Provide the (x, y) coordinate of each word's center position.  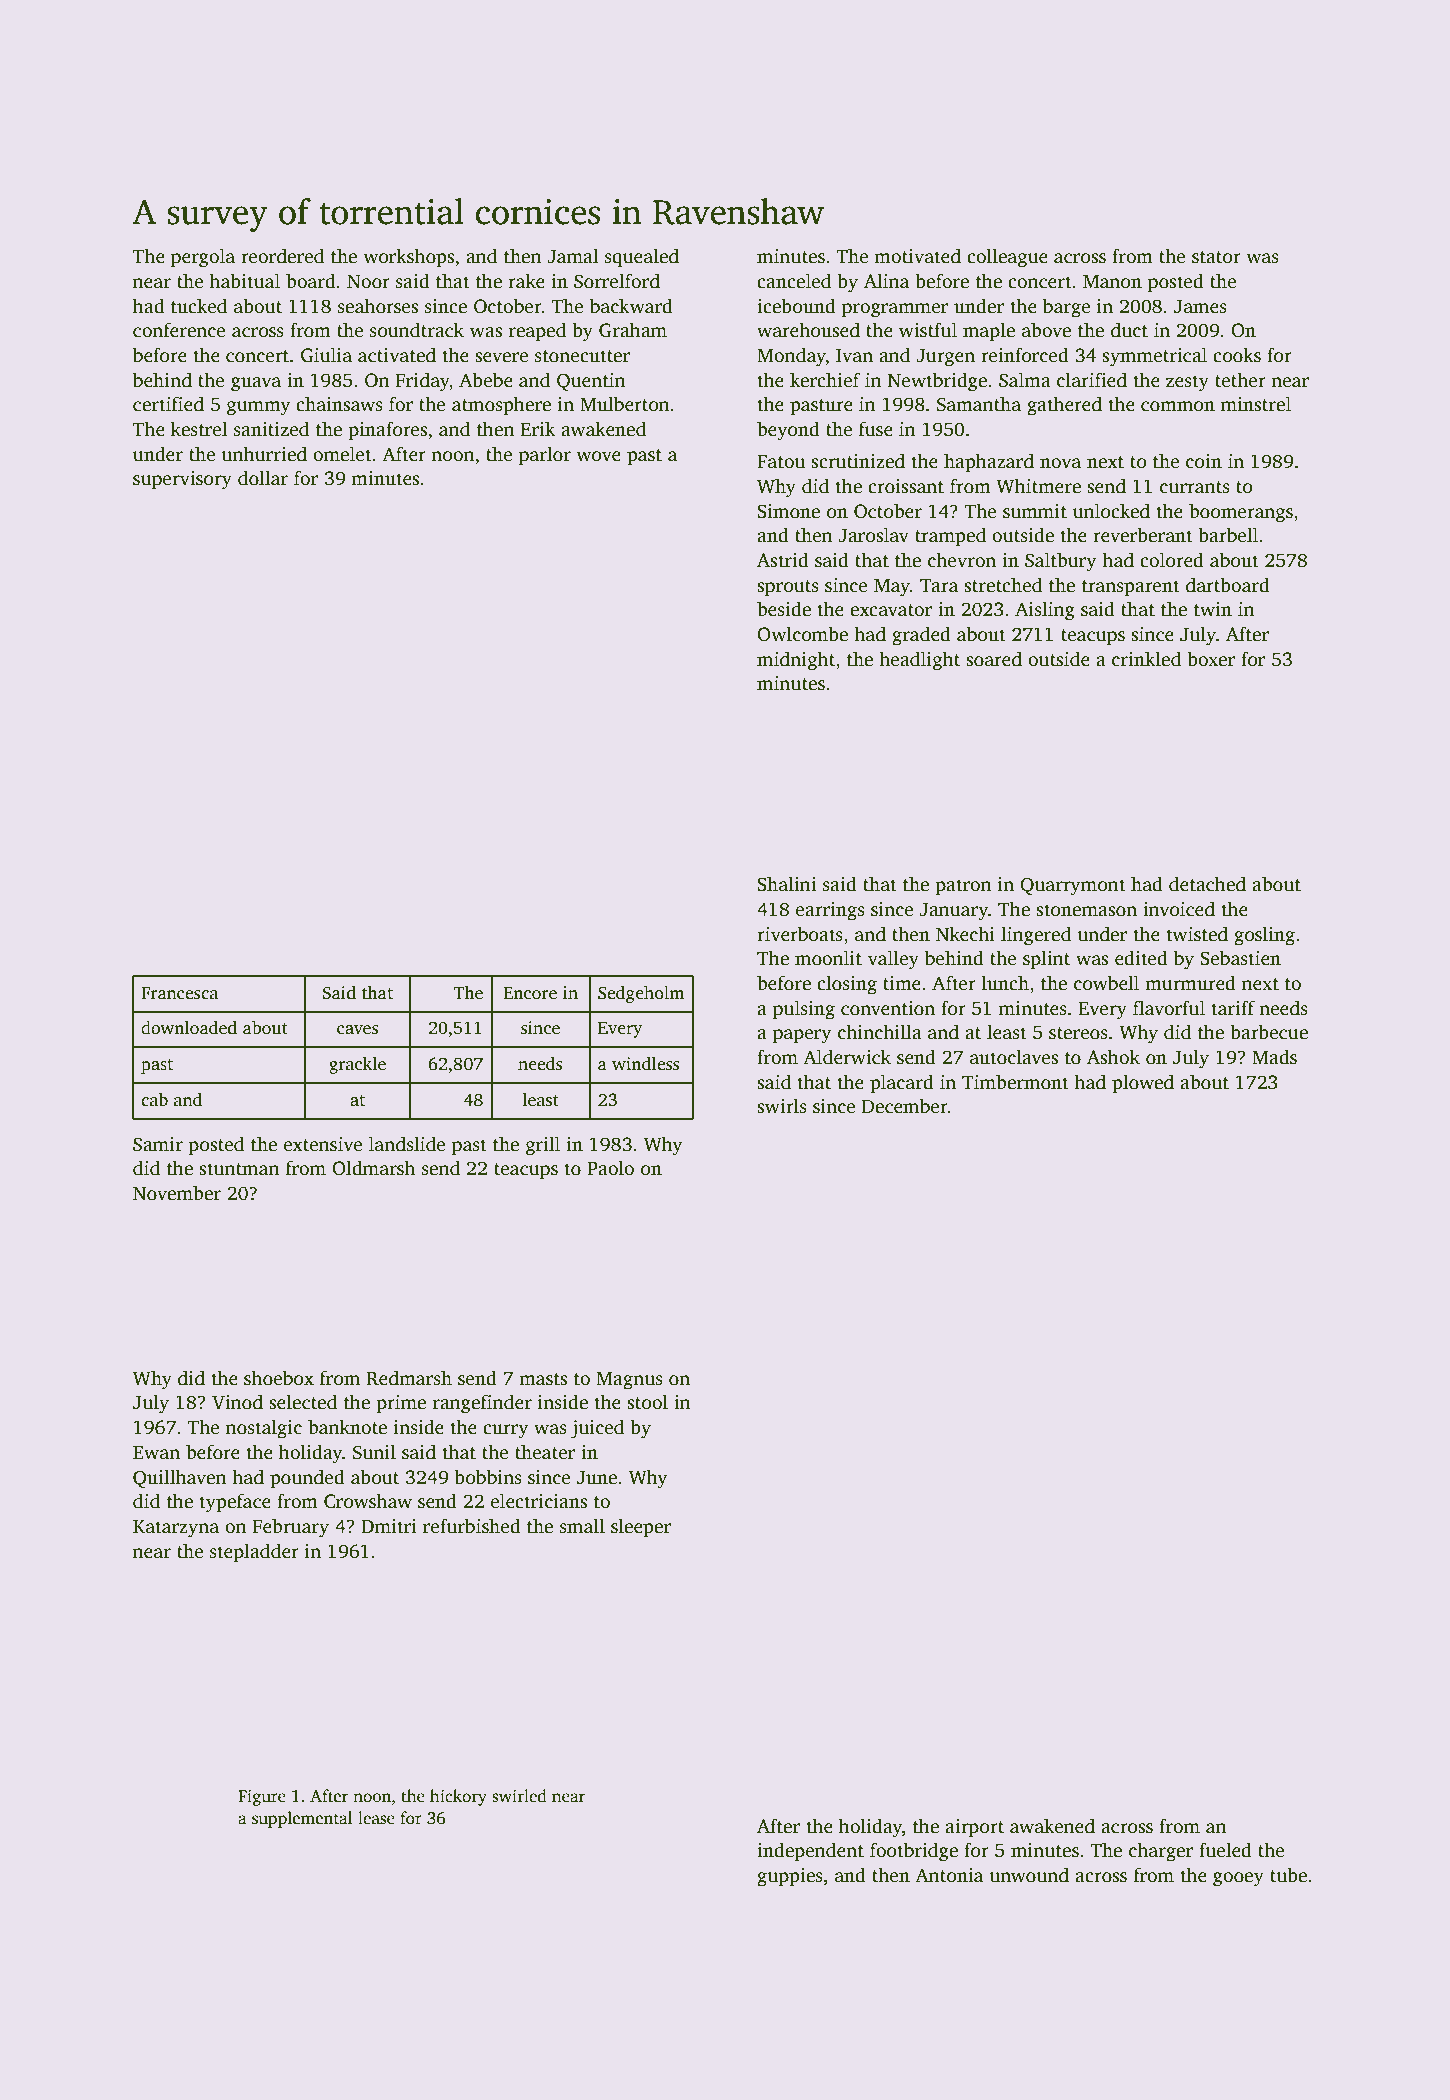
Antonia (949, 1875)
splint (1046, 960)
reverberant (1143, 535)
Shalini (786, 884)
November (177, 1193)
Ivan (854, 356)
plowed (1143, 1084)
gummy (258, 408)
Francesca (179, 993)
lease (376, 1818)
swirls (782, 1106)
